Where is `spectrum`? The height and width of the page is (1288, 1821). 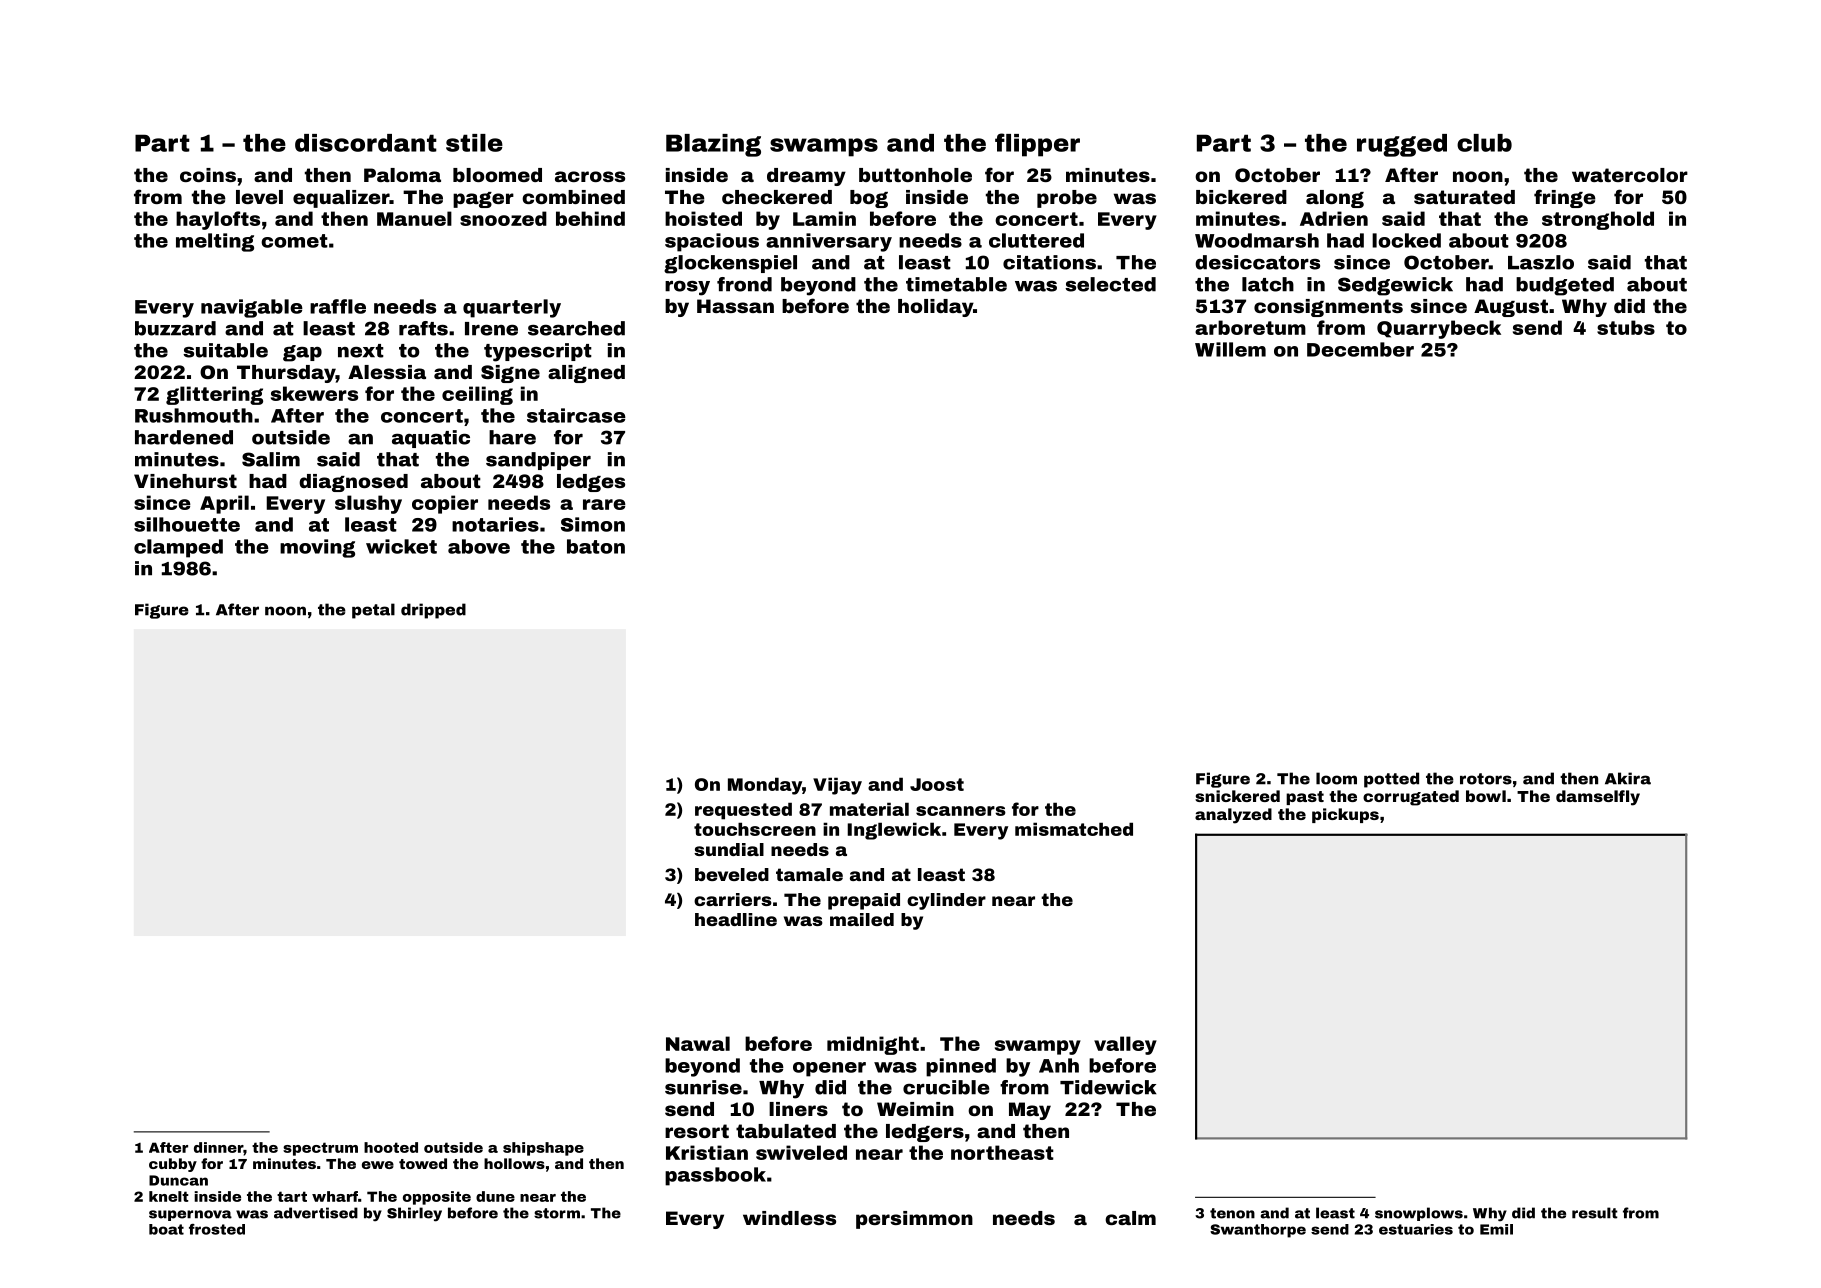 spectrum is located at coordinates (320, 1149).
